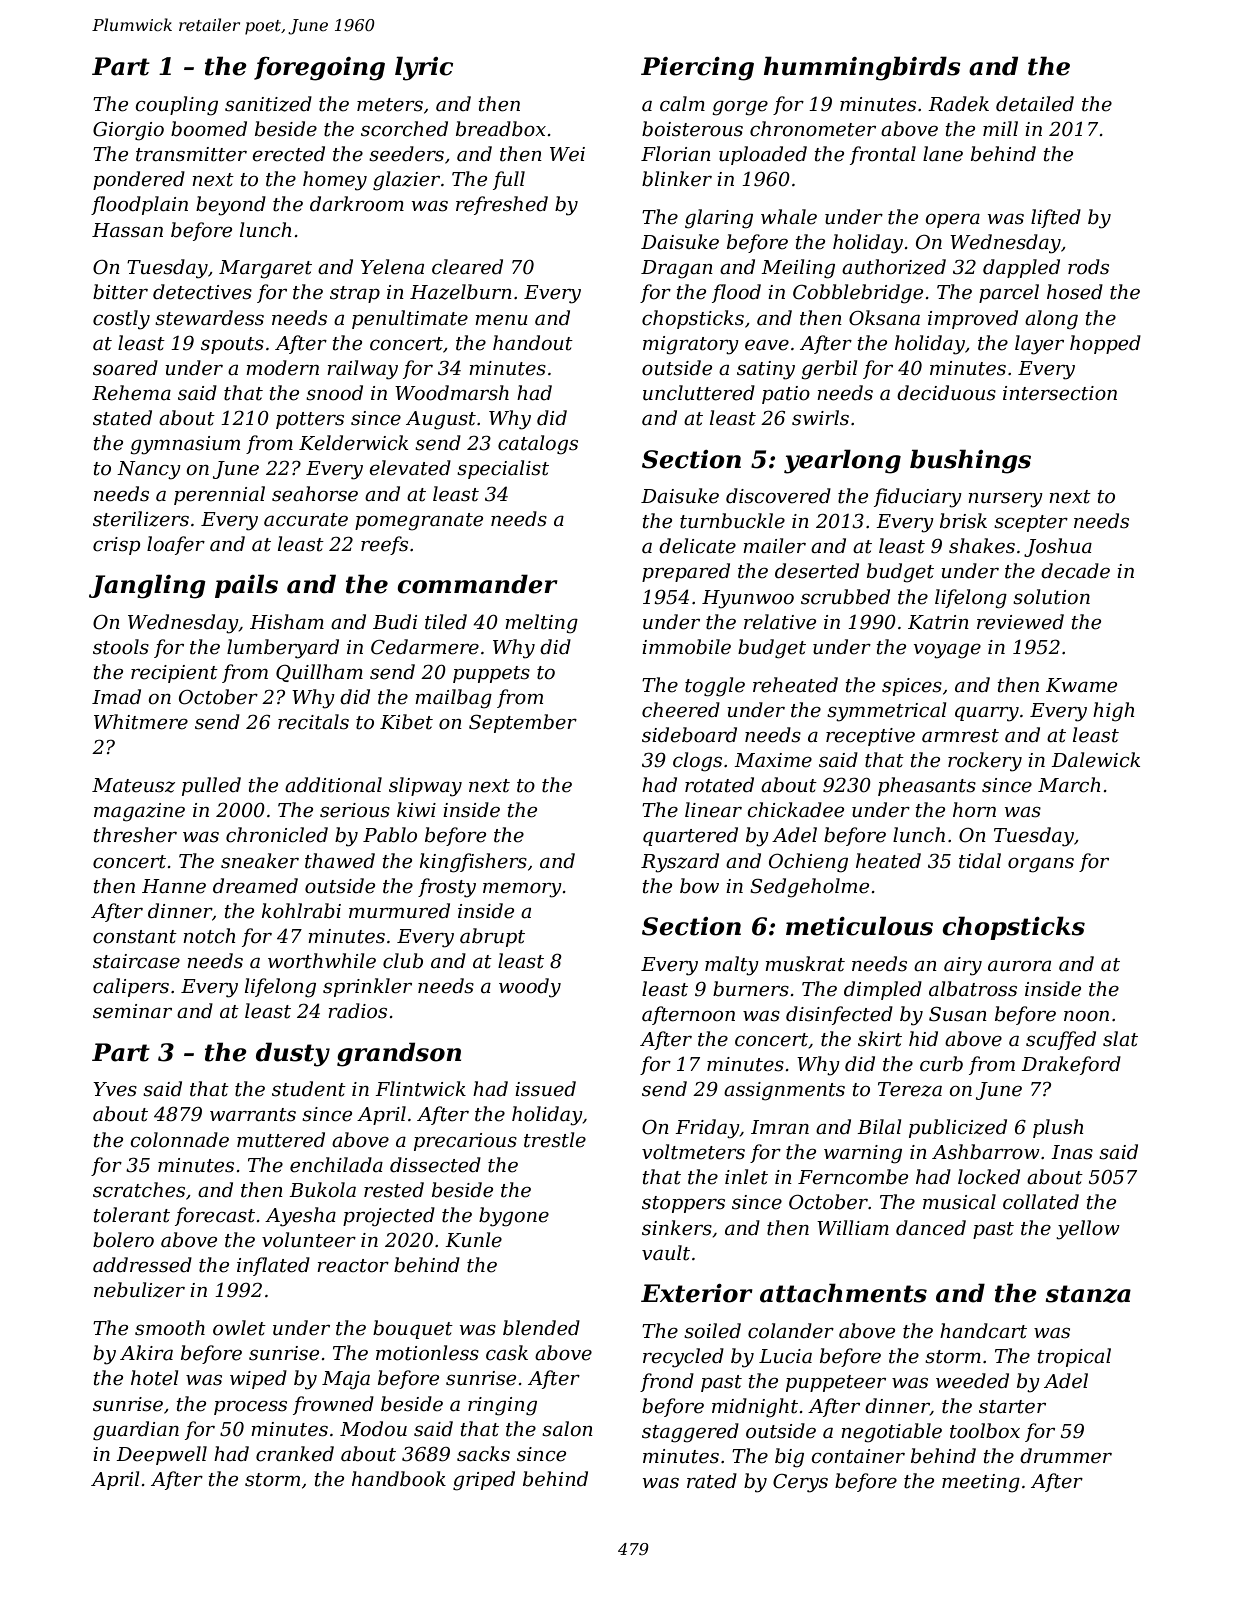 The height and width of the image is (1600, 1236). What do you see at coordinates (697, 69) in the image?
I see `Piercing` at bounding box center [697, 69].
